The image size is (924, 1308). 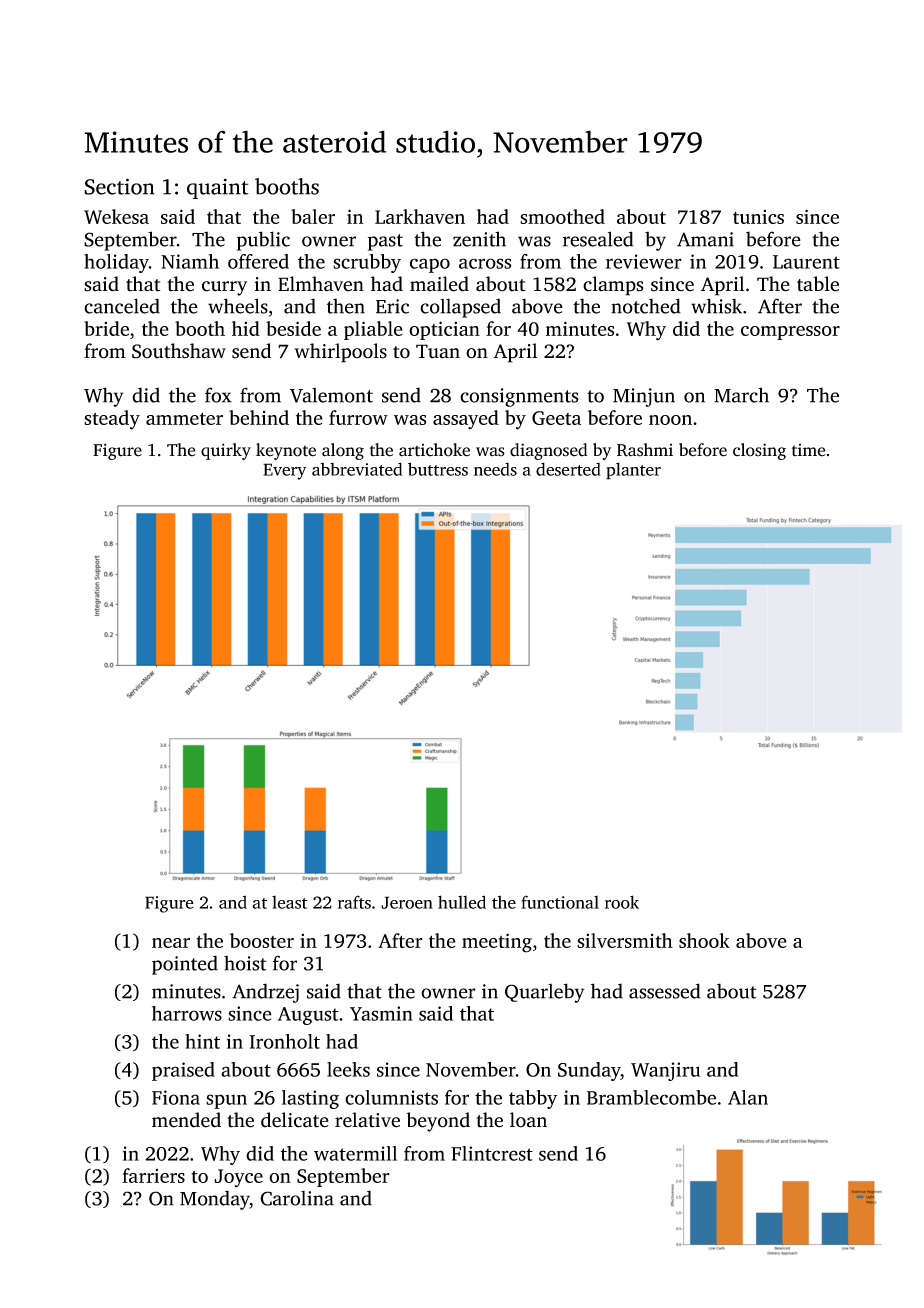 What do you see at coordinates (290, 902) in the screenshot?
I see `least` at bounding box center [290, 902].
